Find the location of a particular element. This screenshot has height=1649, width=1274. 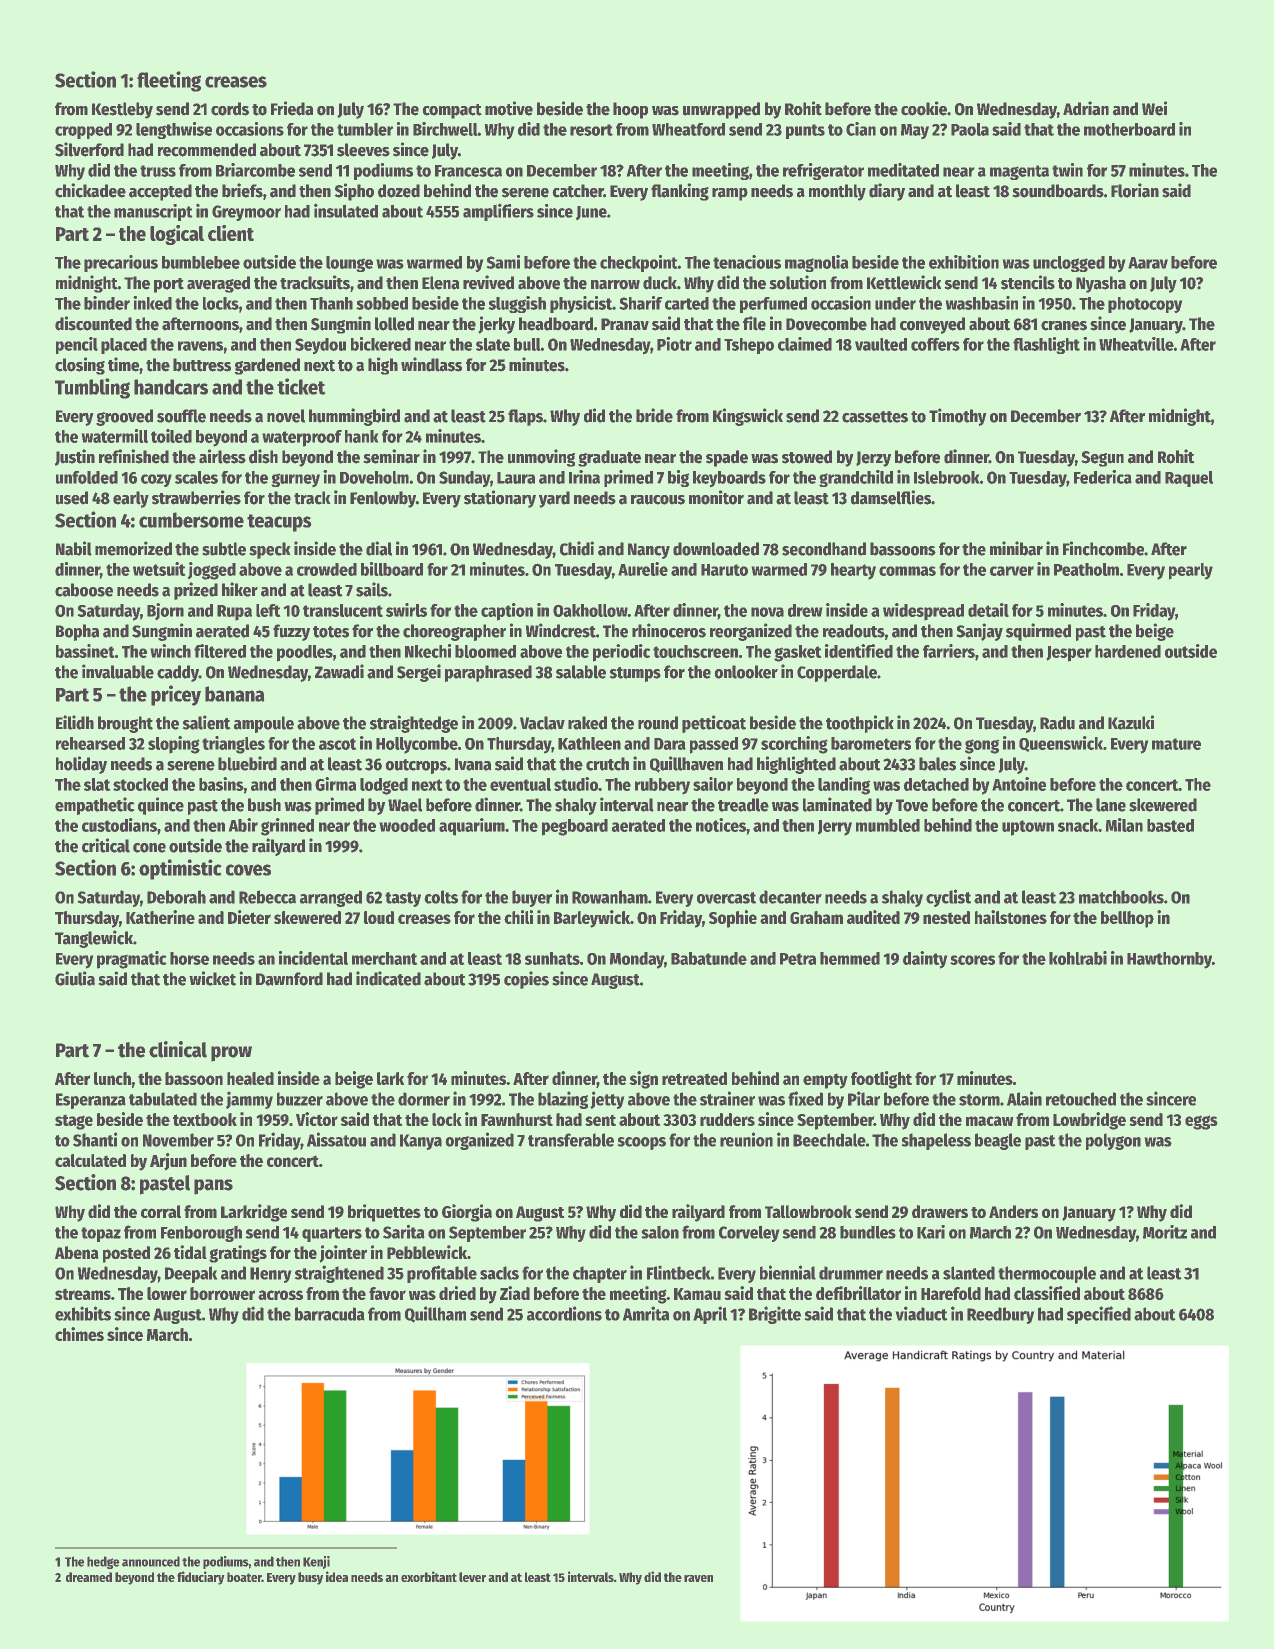

Segun is located at coordinates (1103, 459).
